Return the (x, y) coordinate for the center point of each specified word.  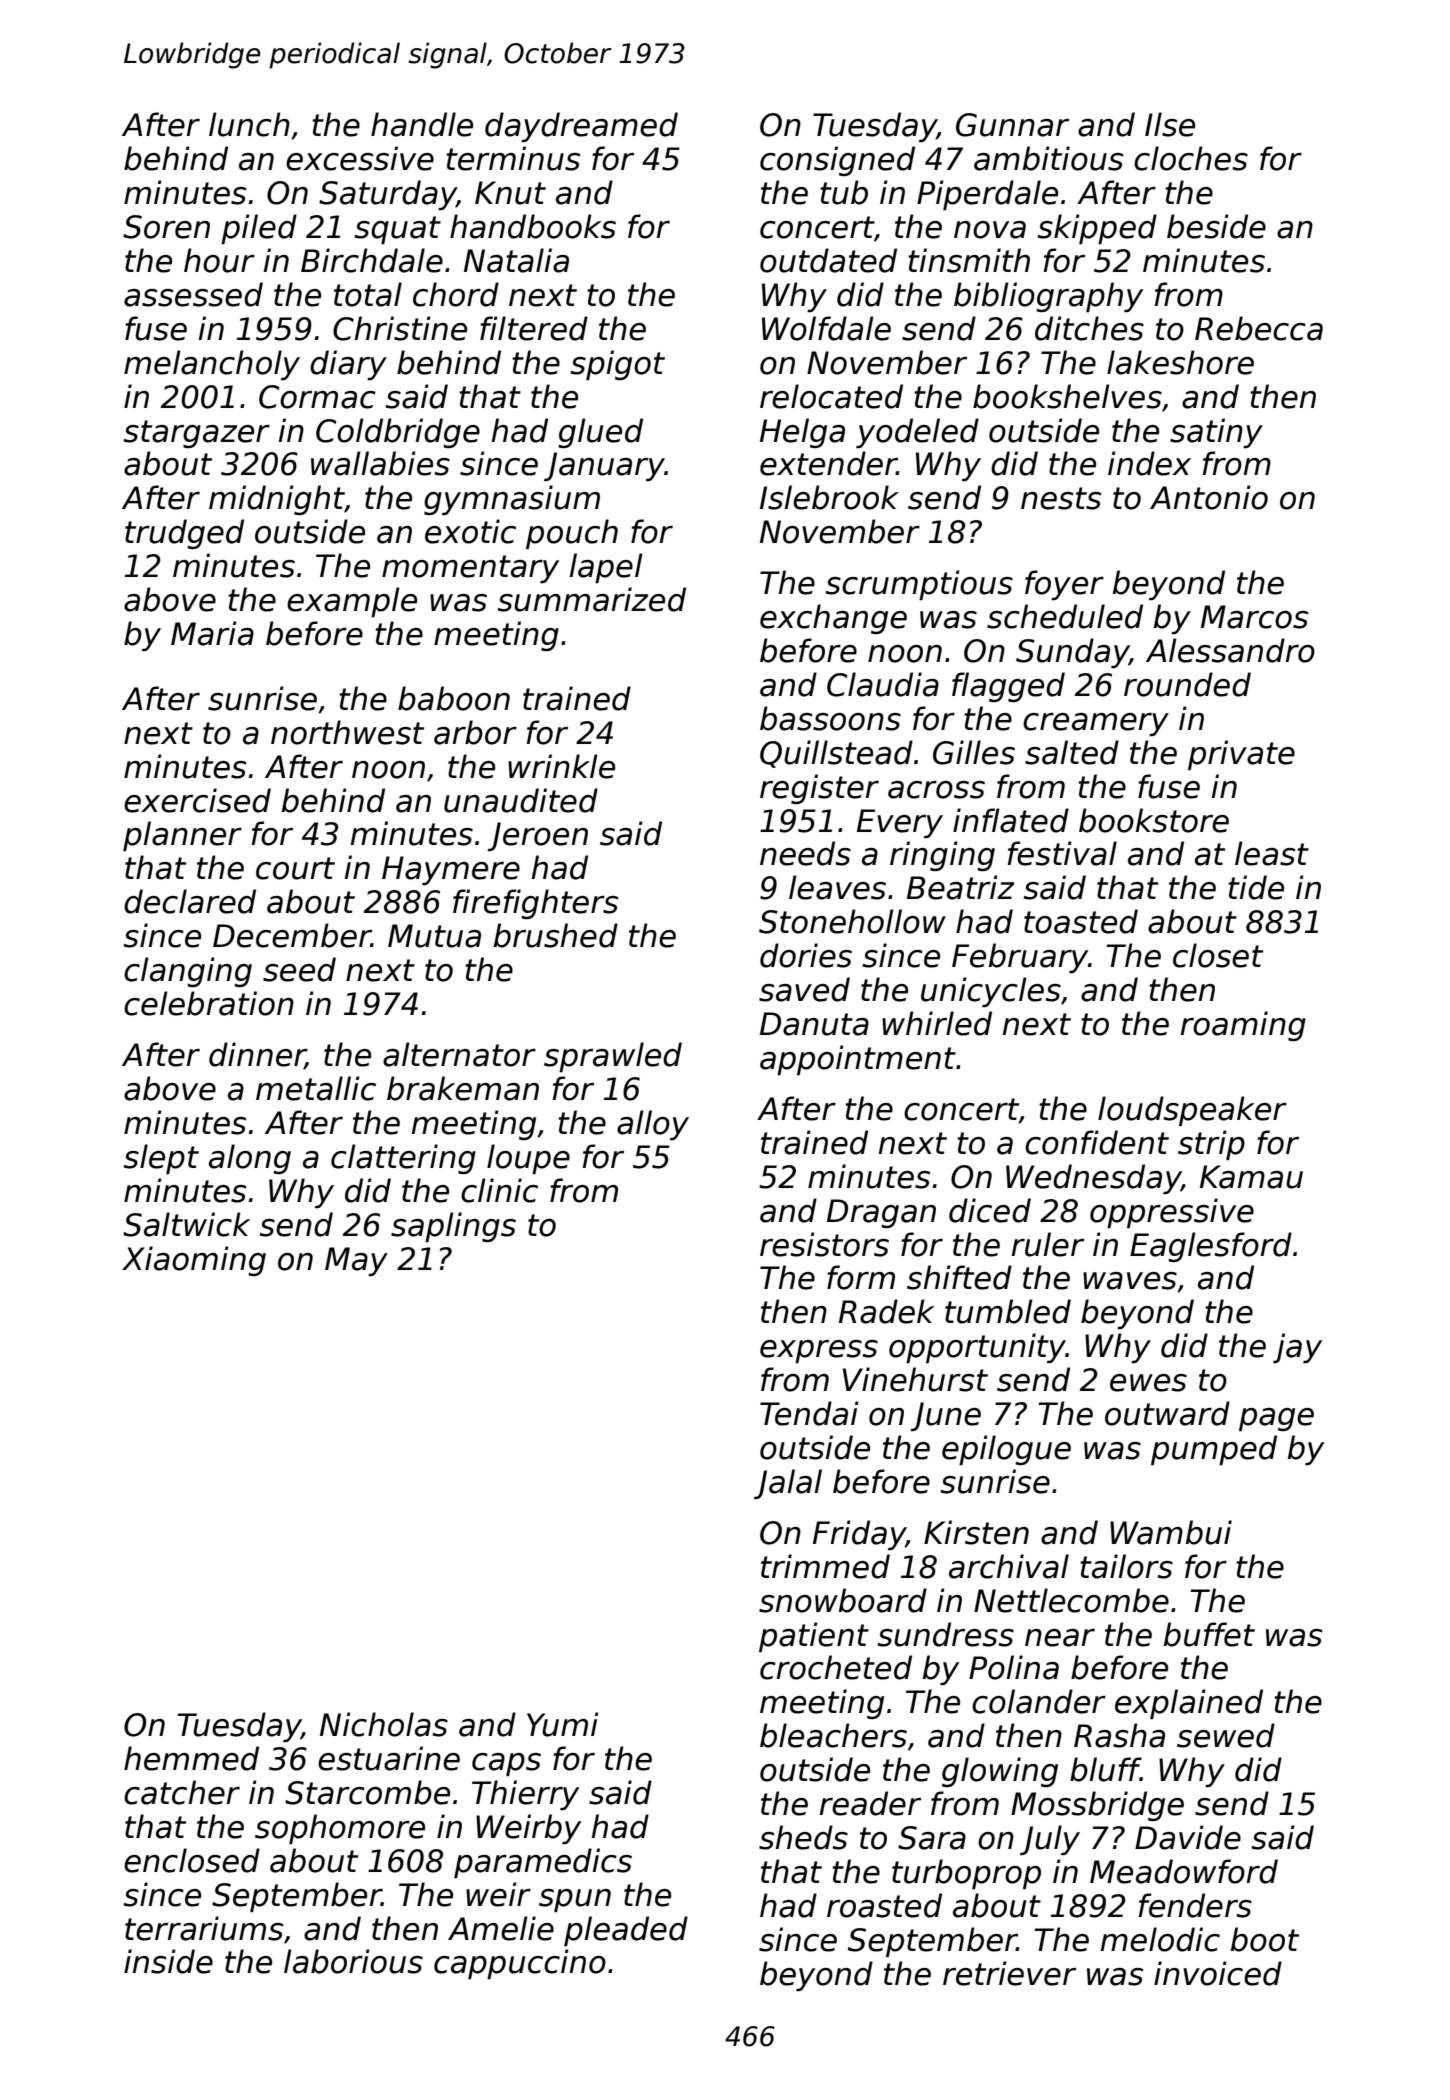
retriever (1009, 1973)
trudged (184, 534)
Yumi (563, 1724)
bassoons (830, 718)
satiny (1216, 433)
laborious (353, 1961)
